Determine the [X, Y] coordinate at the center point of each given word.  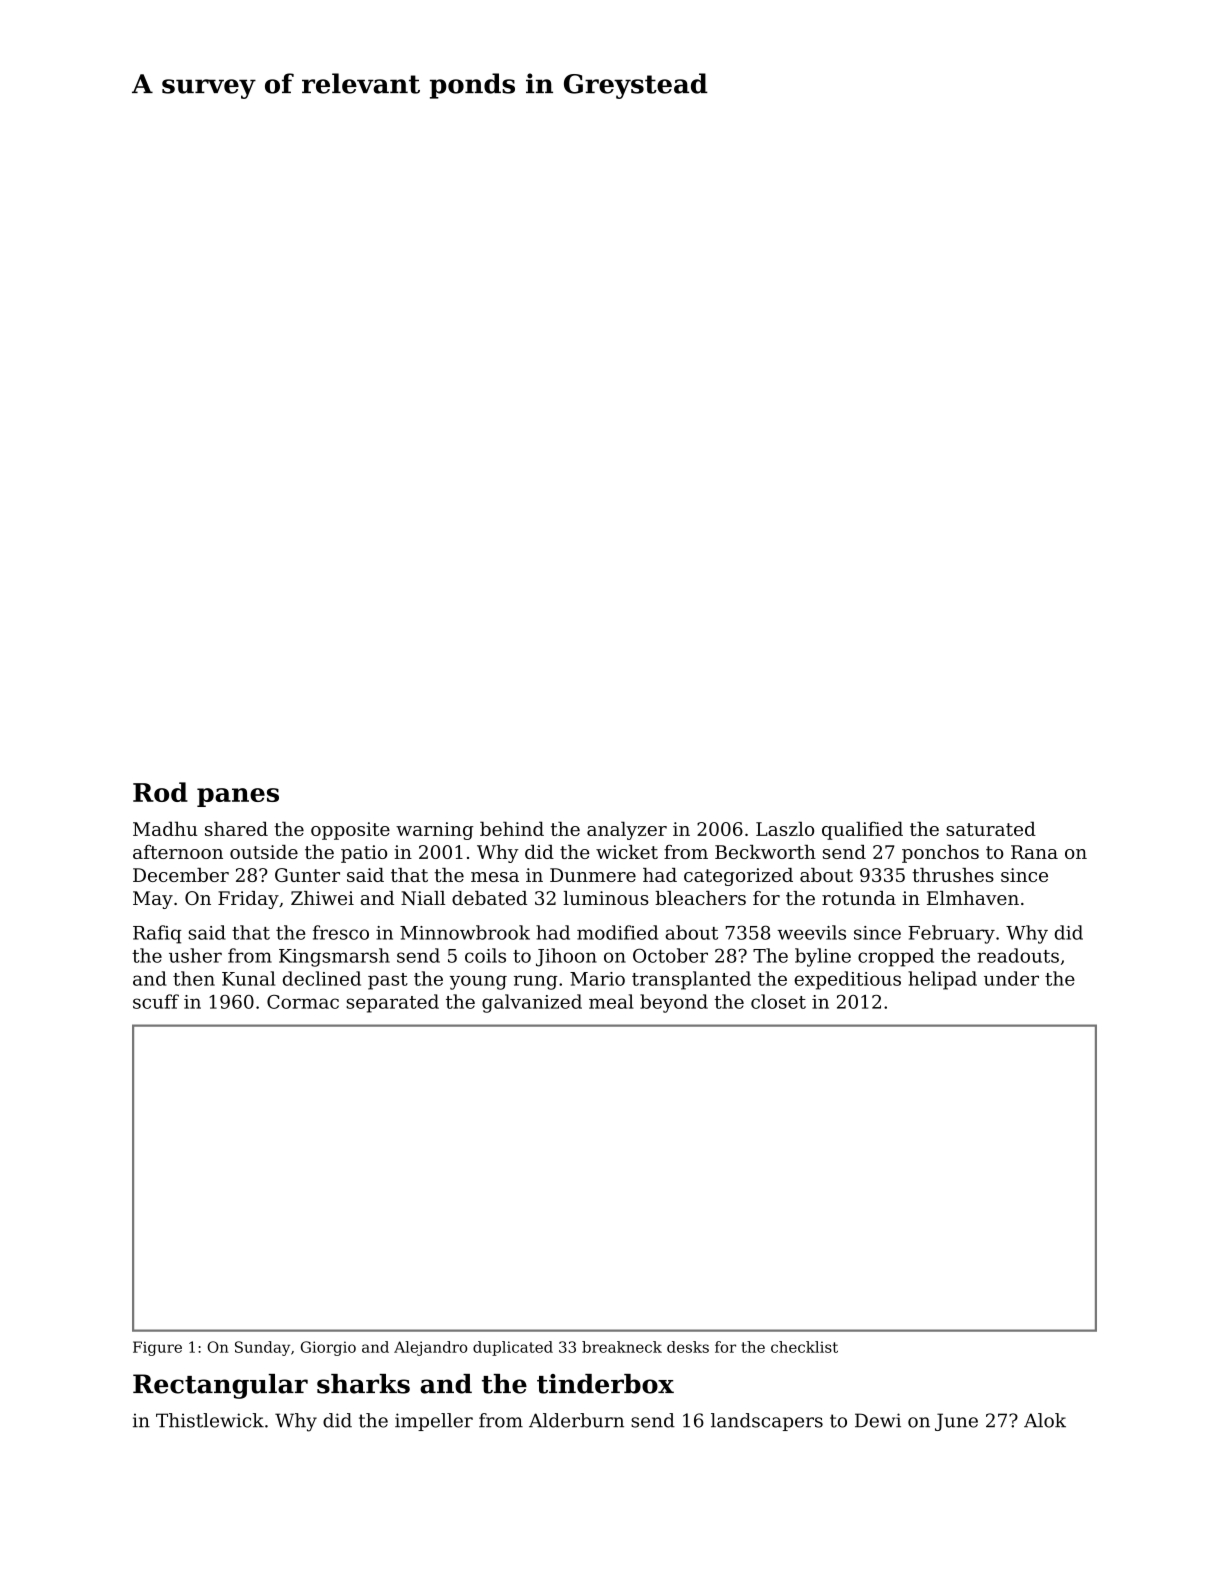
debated [489, 898]
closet [778, 1001]
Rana [1034, 852]
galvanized [532, 1003]
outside [264, 852]
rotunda [859, 898]
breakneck [622, 1347]
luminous [606, 898]
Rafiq [157, 934]
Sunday [262, 1348]
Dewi [878, 1420]
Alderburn [576, 1420]
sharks [363, 1384]
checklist [804, 1347]
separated [392, 1003]
